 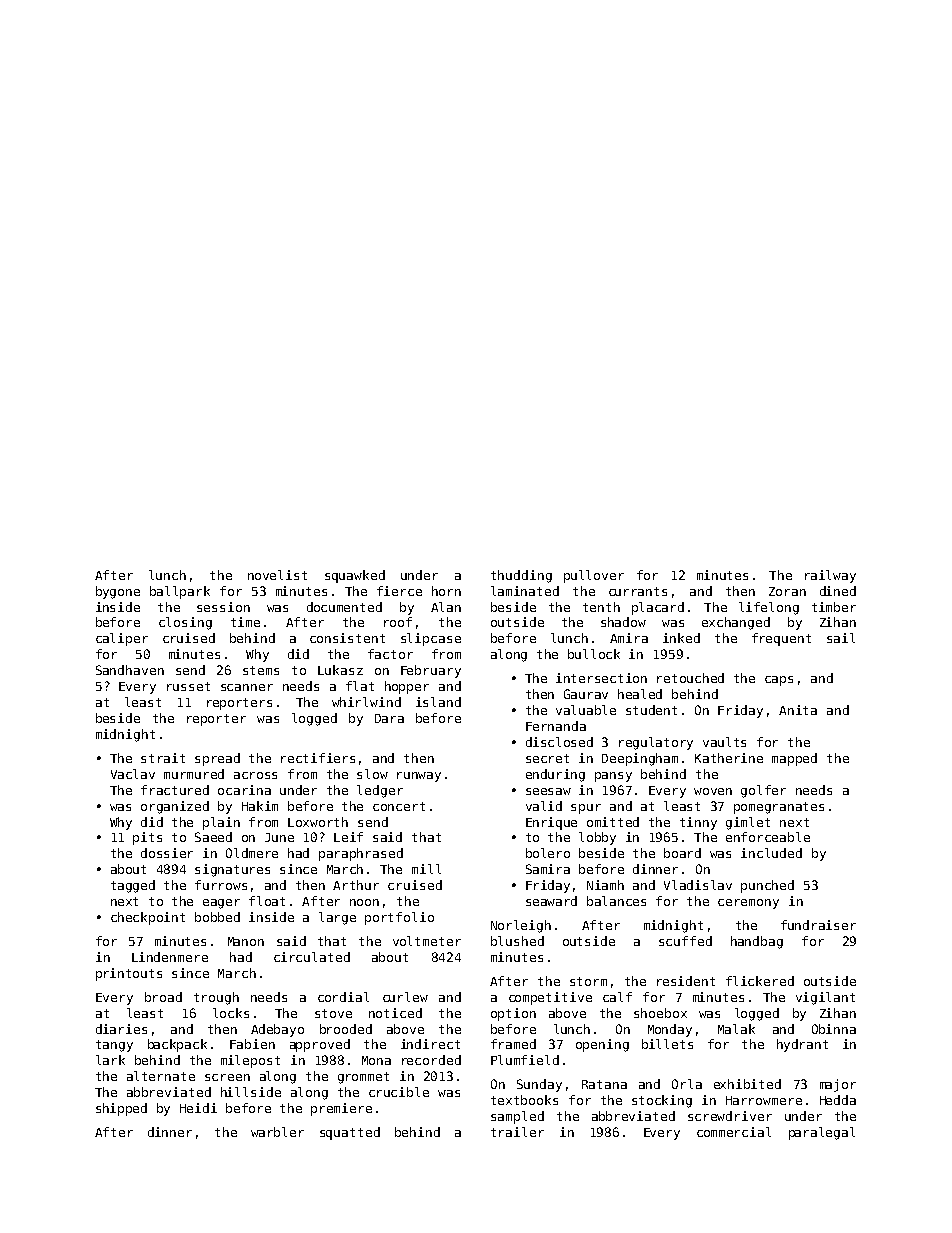 What do you see at coordinates (834, 607) in the screenshot?
I see `timber` at bounding box center [834, 607].
